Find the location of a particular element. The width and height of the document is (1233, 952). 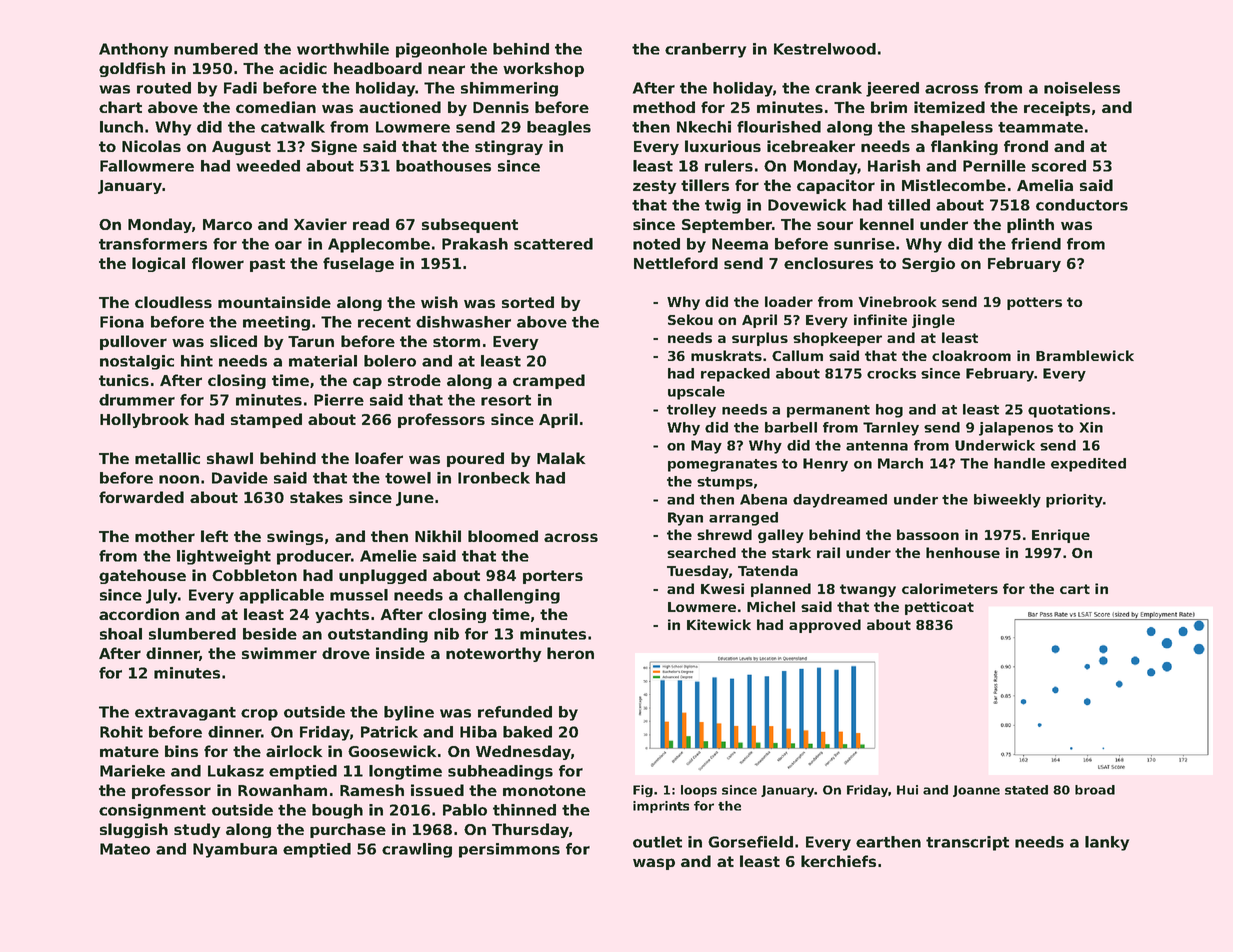

flanking is located at coordinates (964, 147).
